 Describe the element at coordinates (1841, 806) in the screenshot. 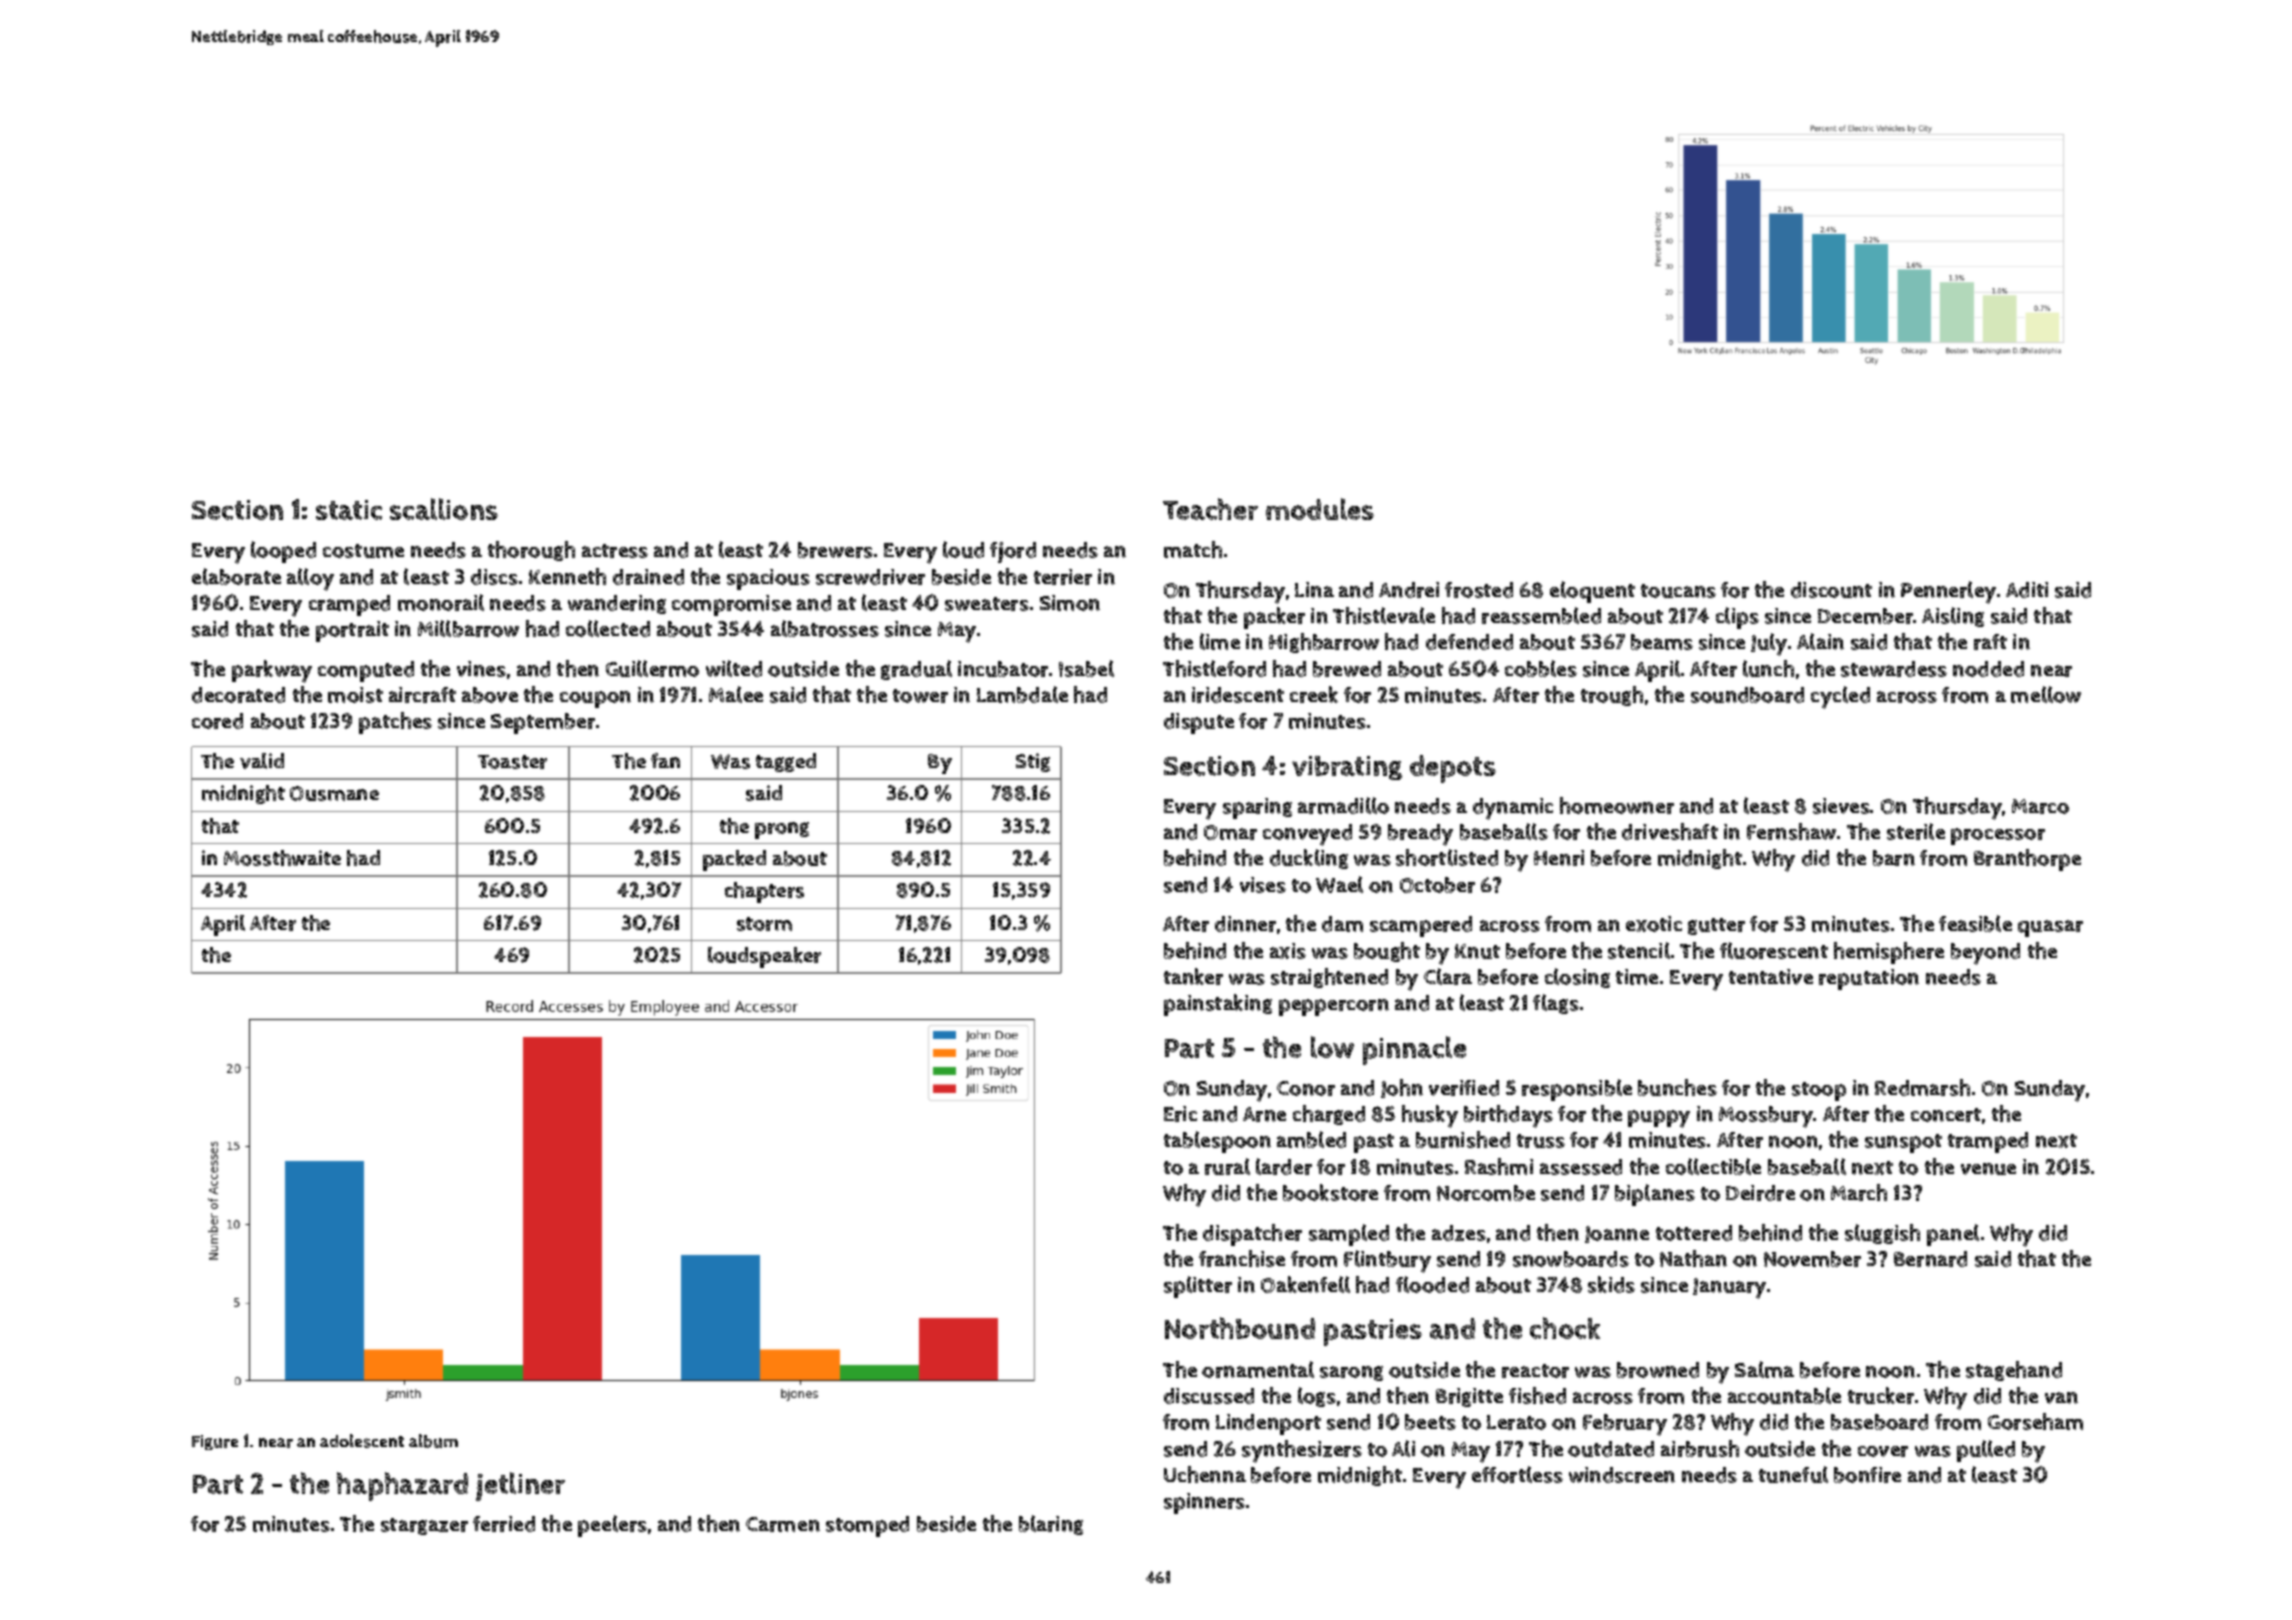

I see `sieves` at that location.
